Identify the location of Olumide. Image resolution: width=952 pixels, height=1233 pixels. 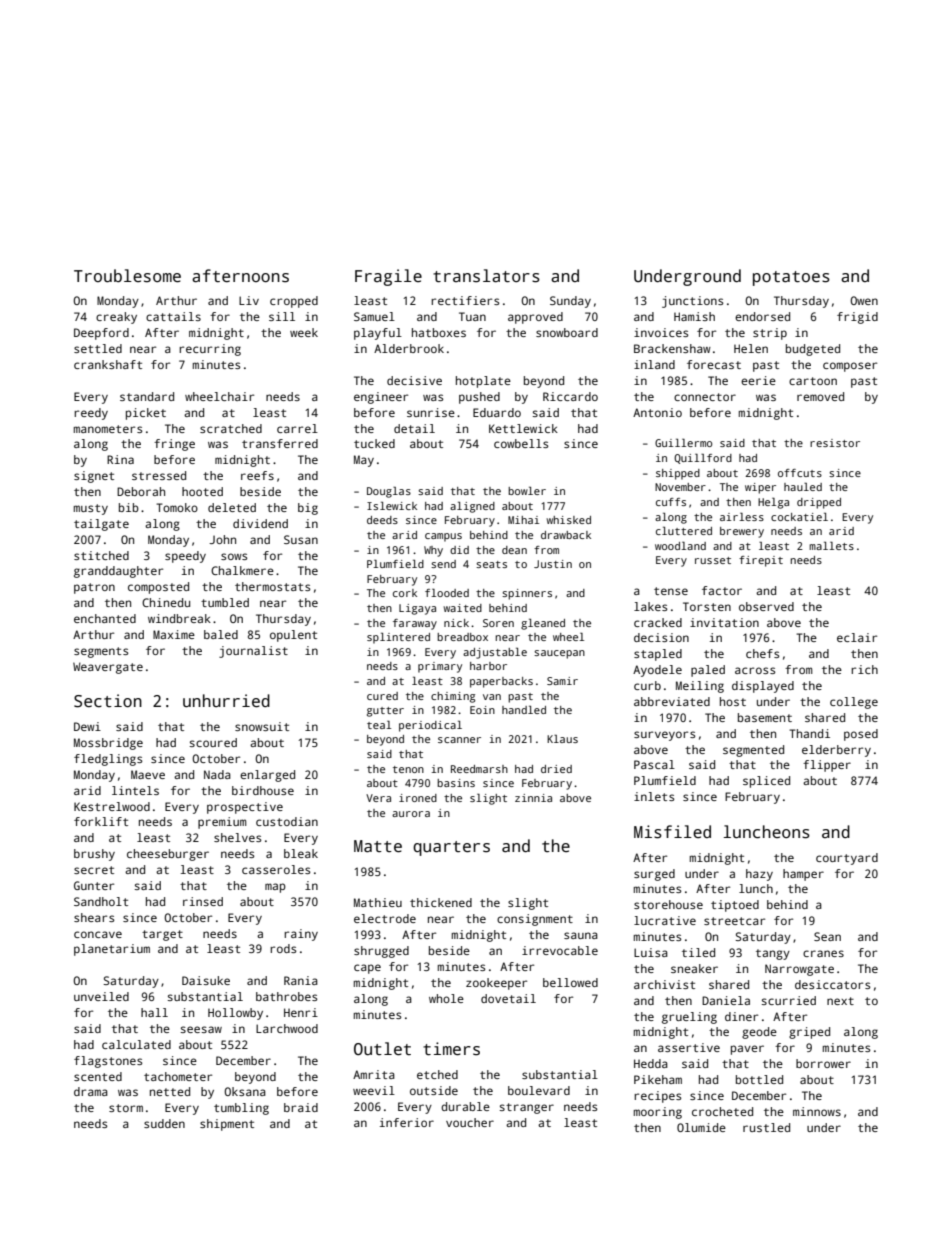
(701, 1127).
